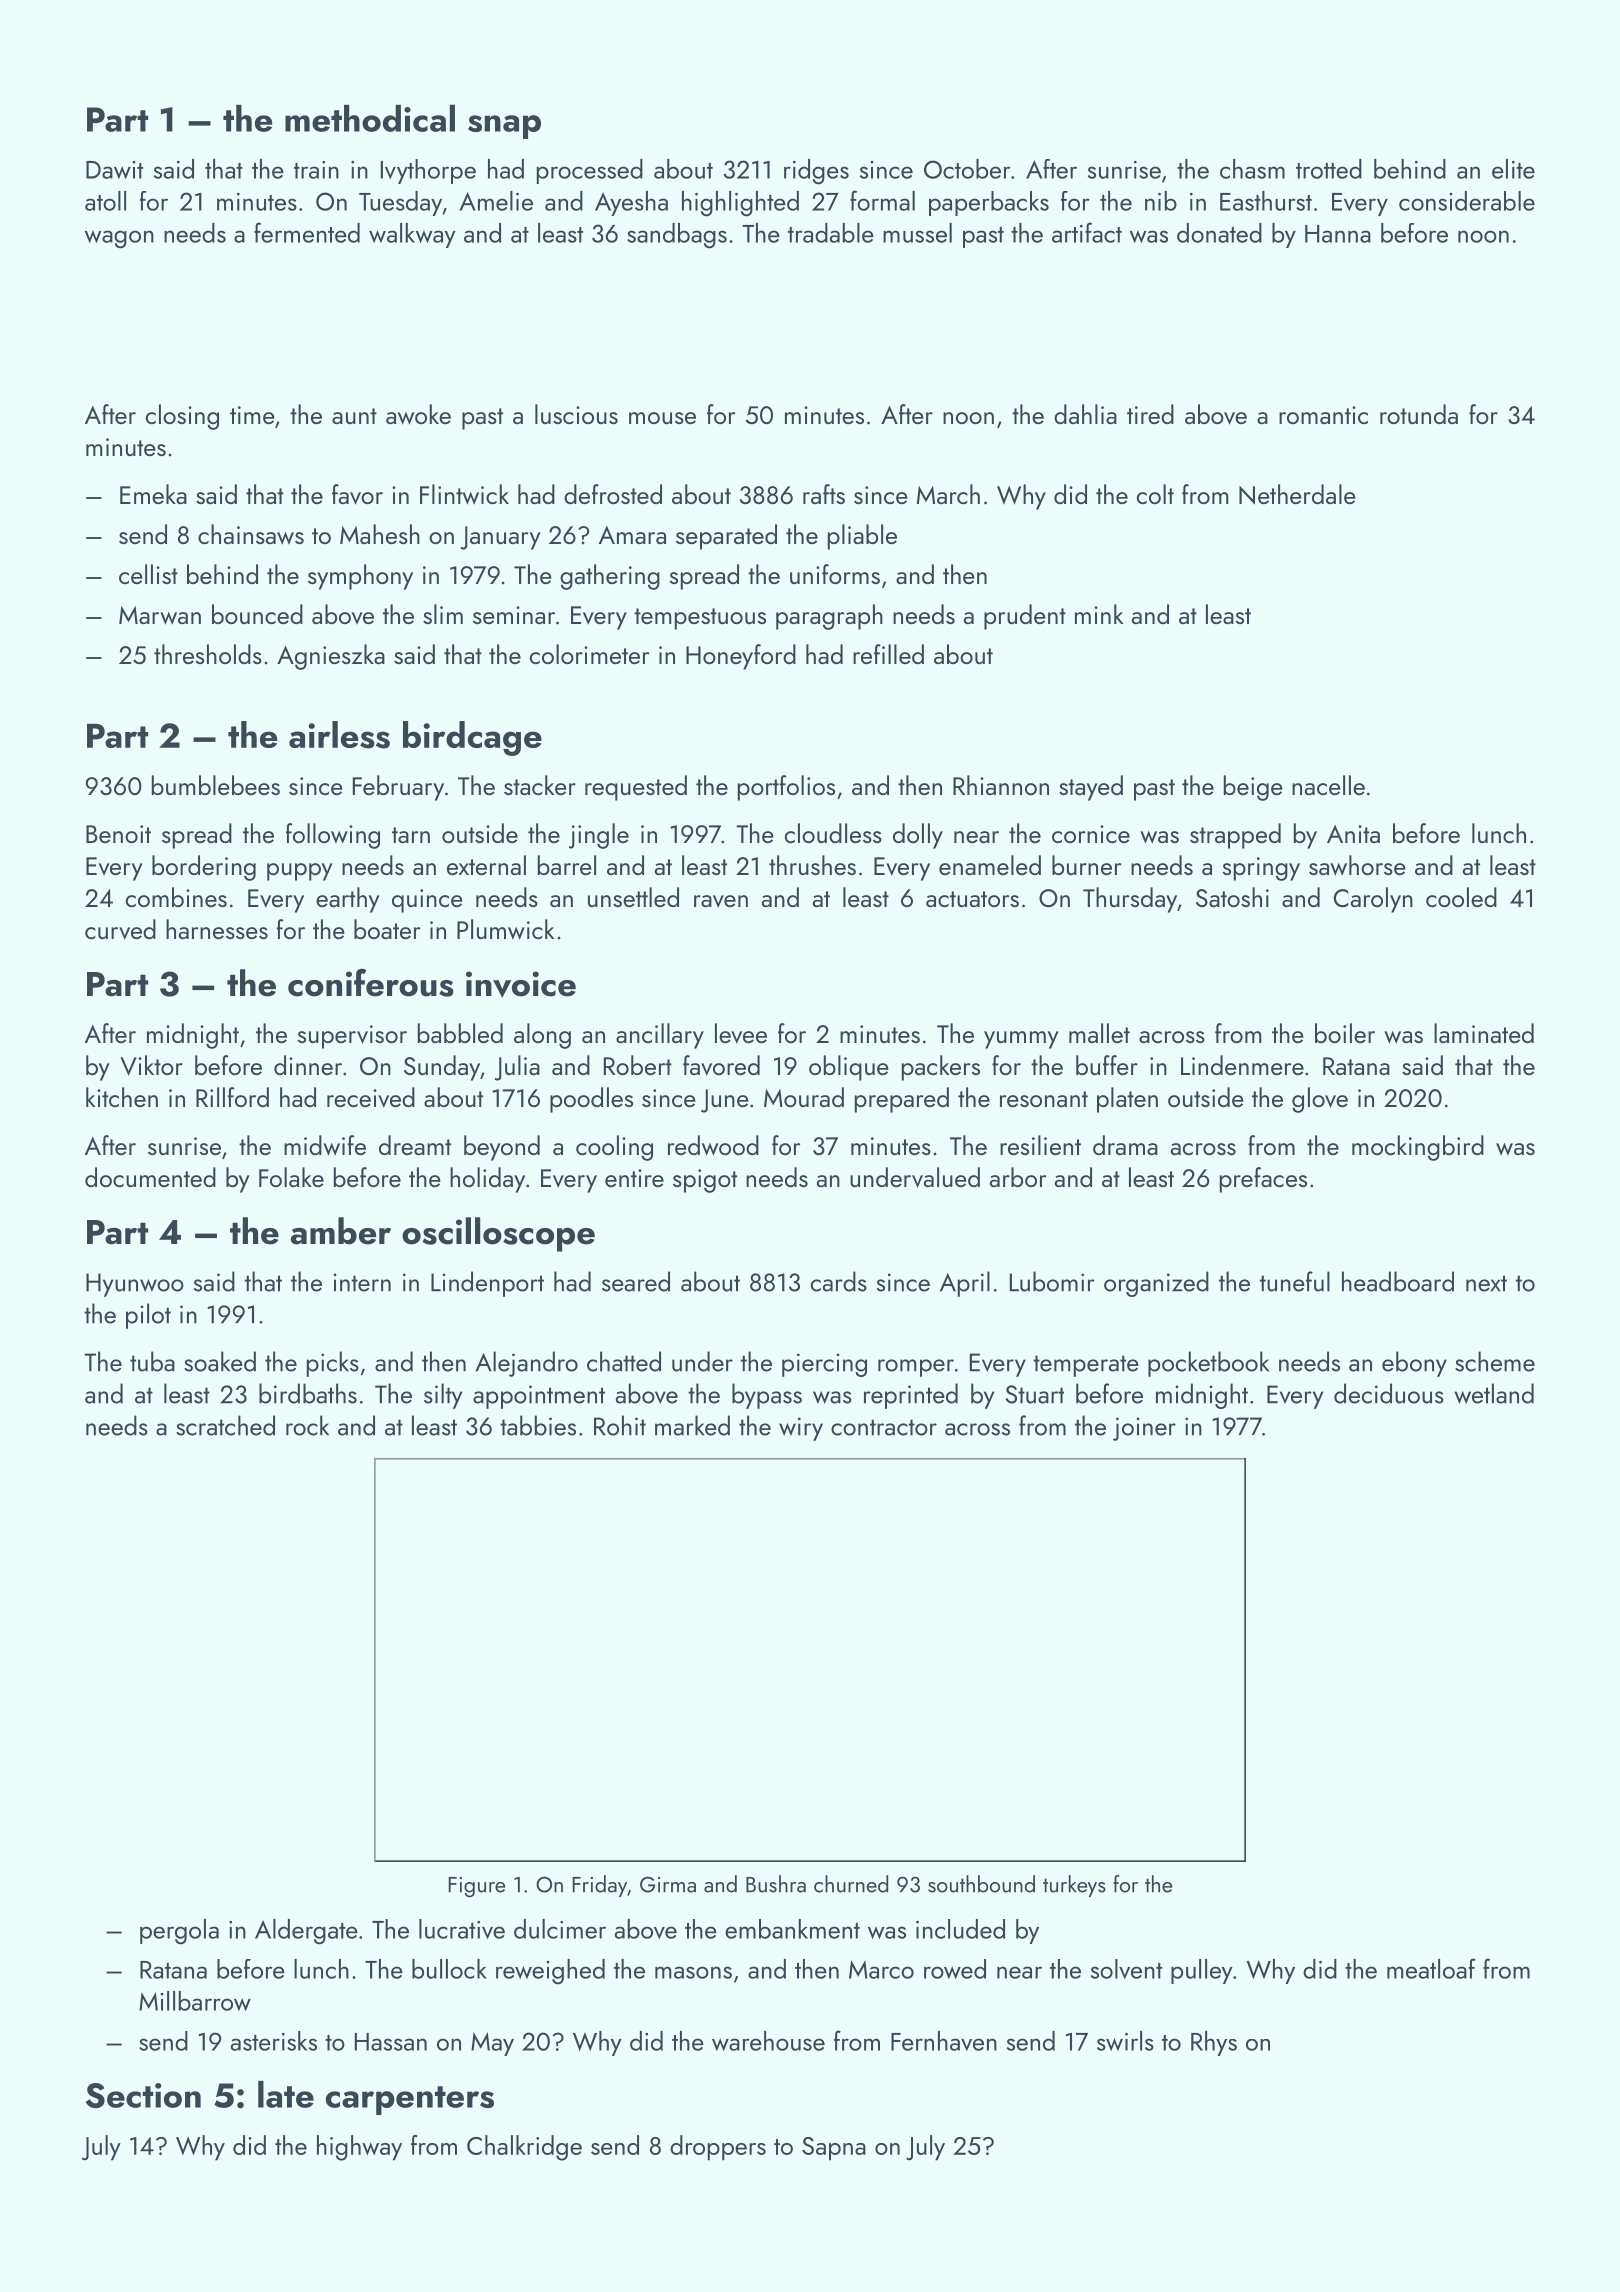 The width and height of the page is (1620, 2292). What do you see at coordinates (225, 1425) in the page?
I see `scratched` at bounding box center [225, 1425].
